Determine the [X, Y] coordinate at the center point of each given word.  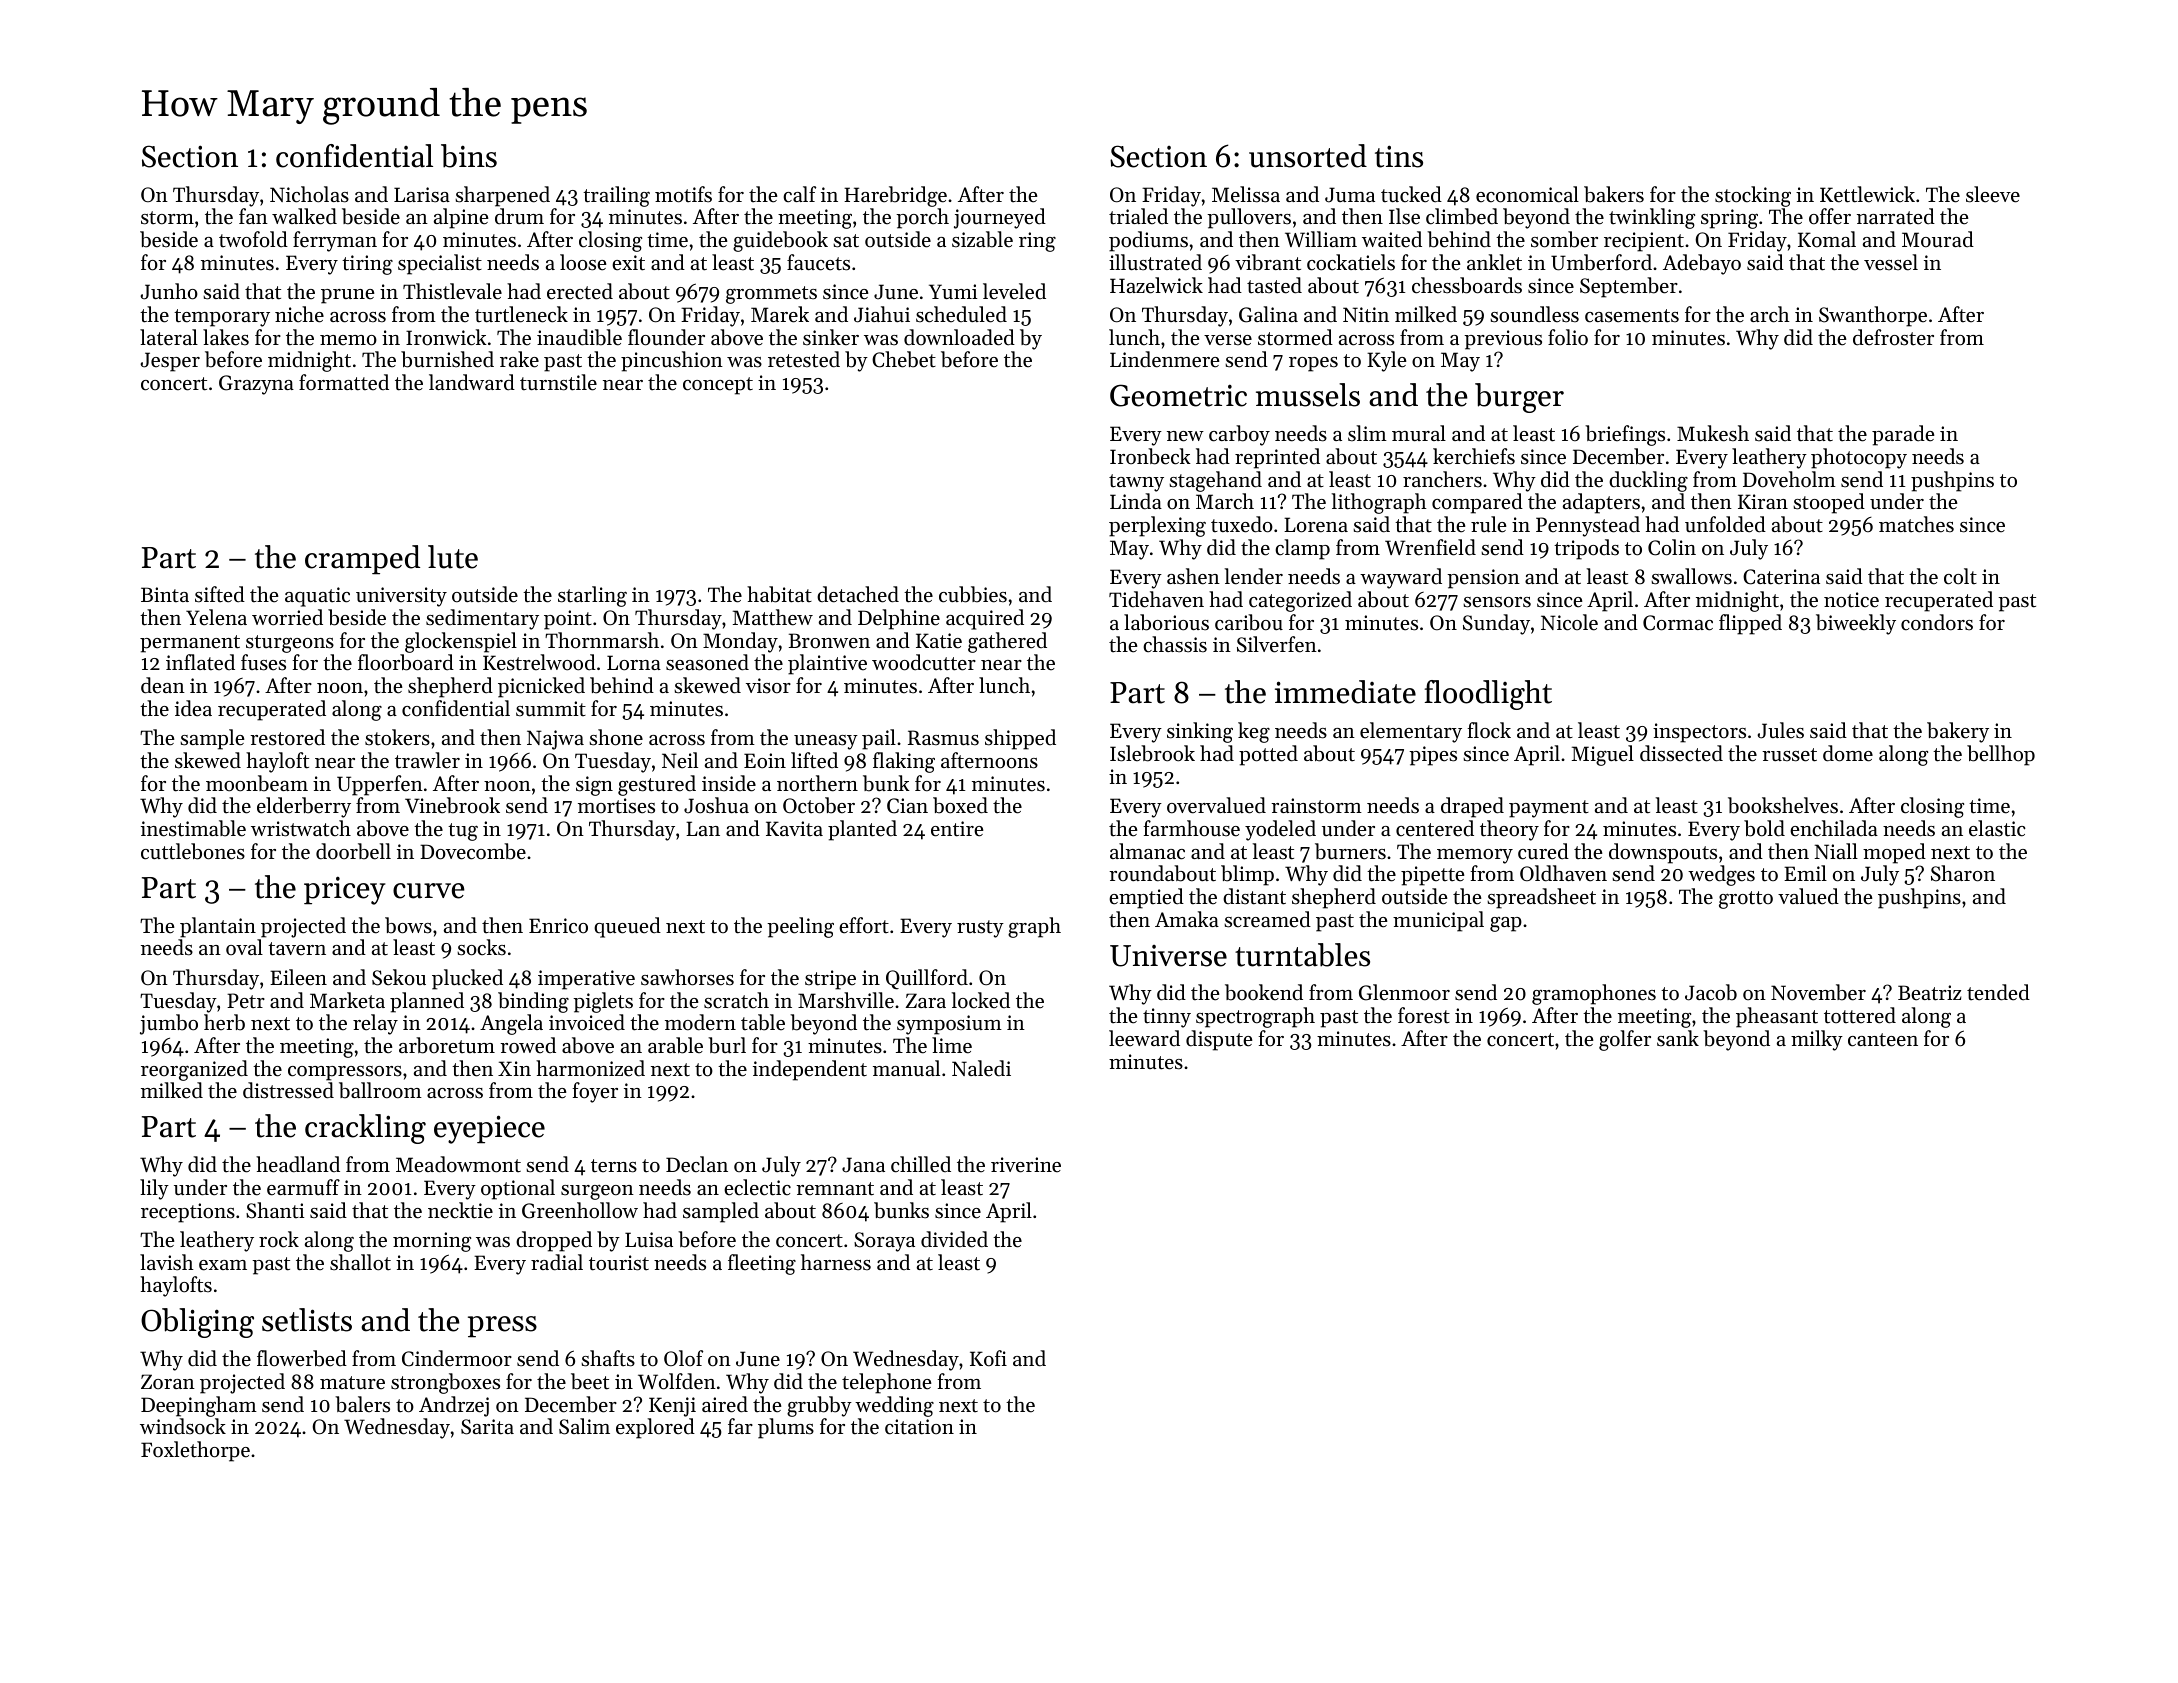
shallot [360, 1262]
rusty [980, 929]
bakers [1614, 194]
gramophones [1594, 994]
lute [453, 557]
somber [1564, 239]
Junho [169, 291]
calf [799, 194]
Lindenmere [1164, 359]
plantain [218, 927]
